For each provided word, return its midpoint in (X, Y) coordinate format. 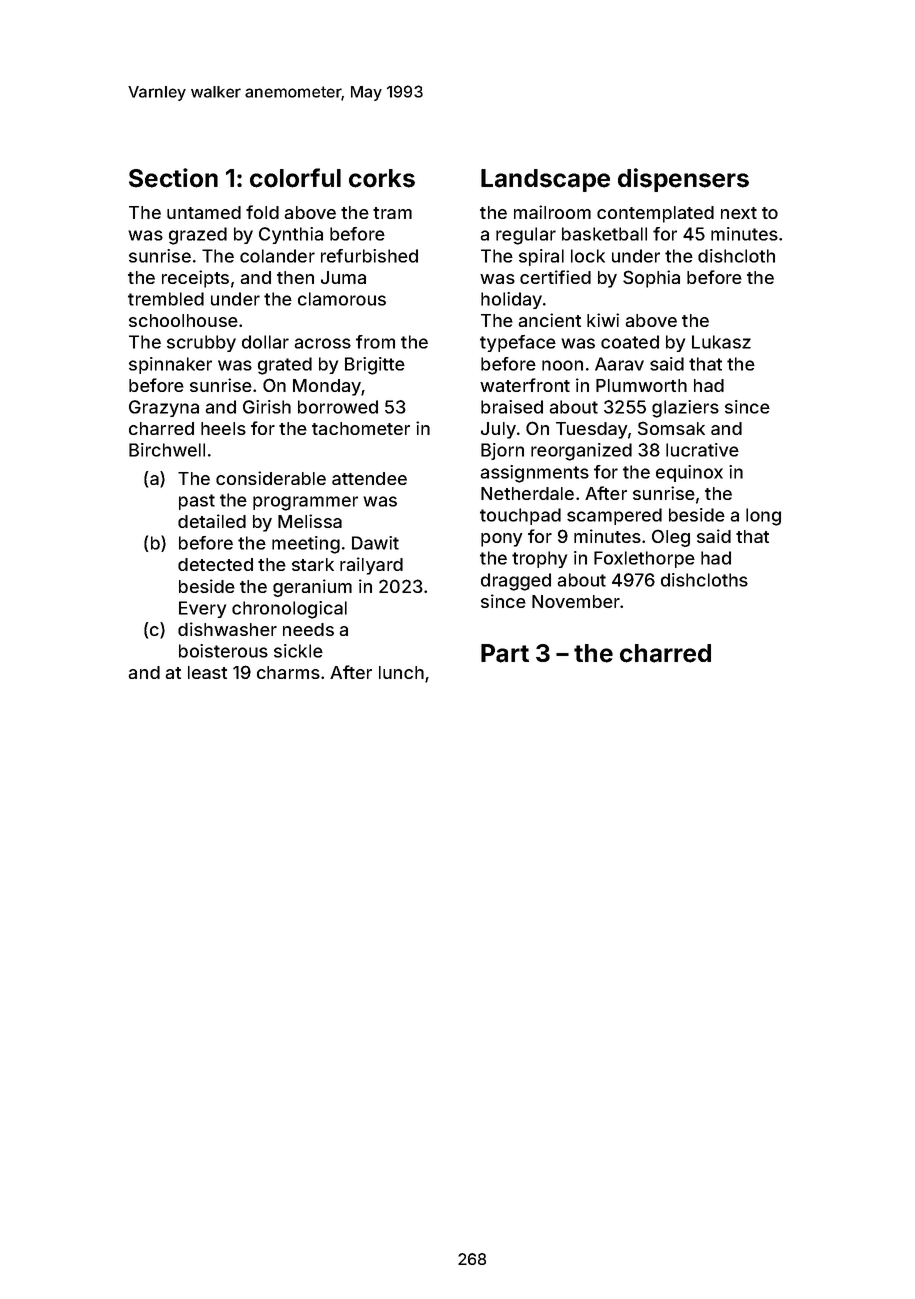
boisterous (223, 651)
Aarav (619, 364)
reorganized (581, 452)
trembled (166, 299)
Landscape (545, 180)
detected (215, 564)
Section (173, 178)
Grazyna (164, 408)
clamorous (342, 299)
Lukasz (721, 342)
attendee (369, 478)
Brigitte (375, 366)
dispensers (683, 180)
